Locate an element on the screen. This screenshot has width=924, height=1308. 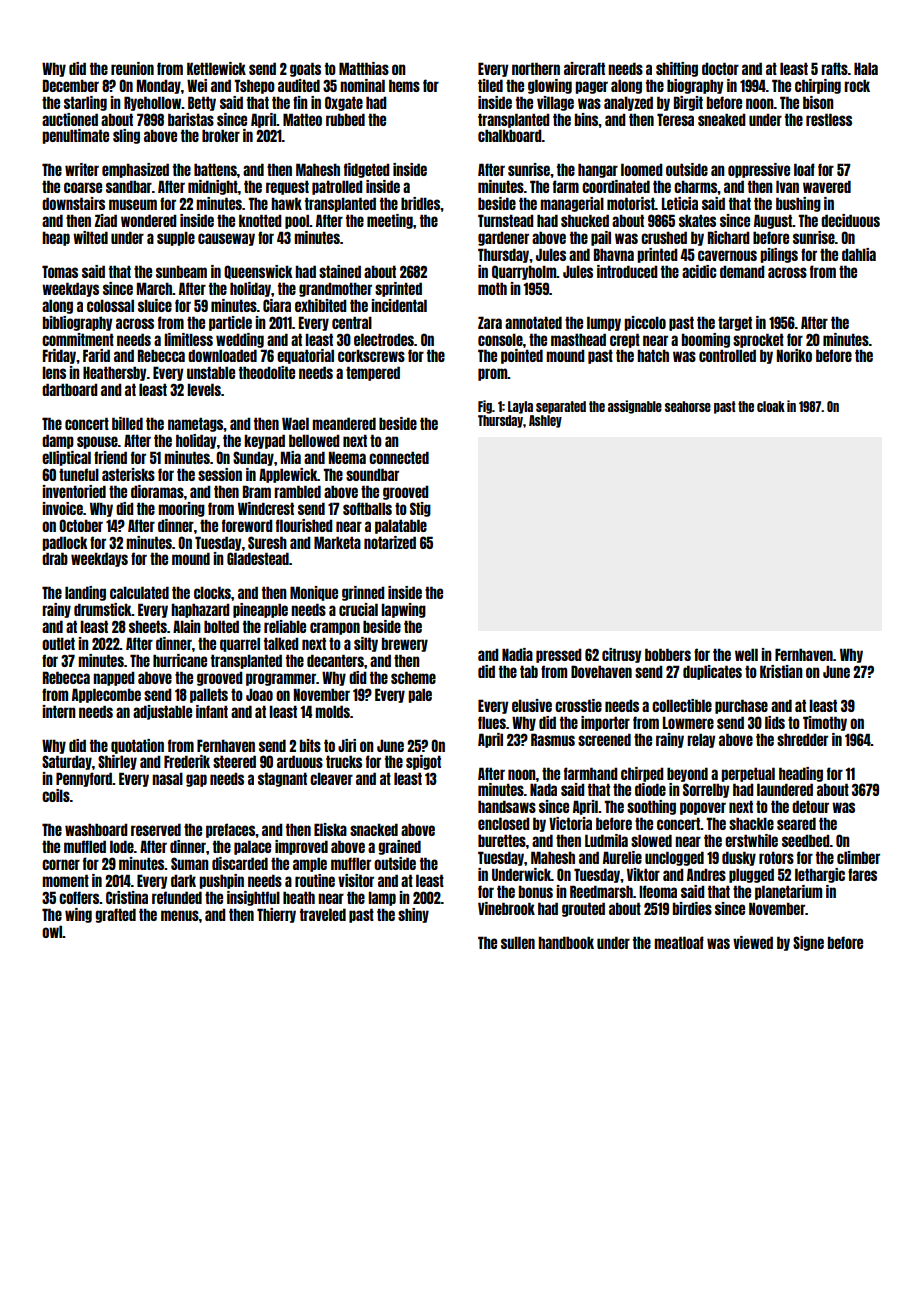
tempered is located at coordinates (373, 373).
